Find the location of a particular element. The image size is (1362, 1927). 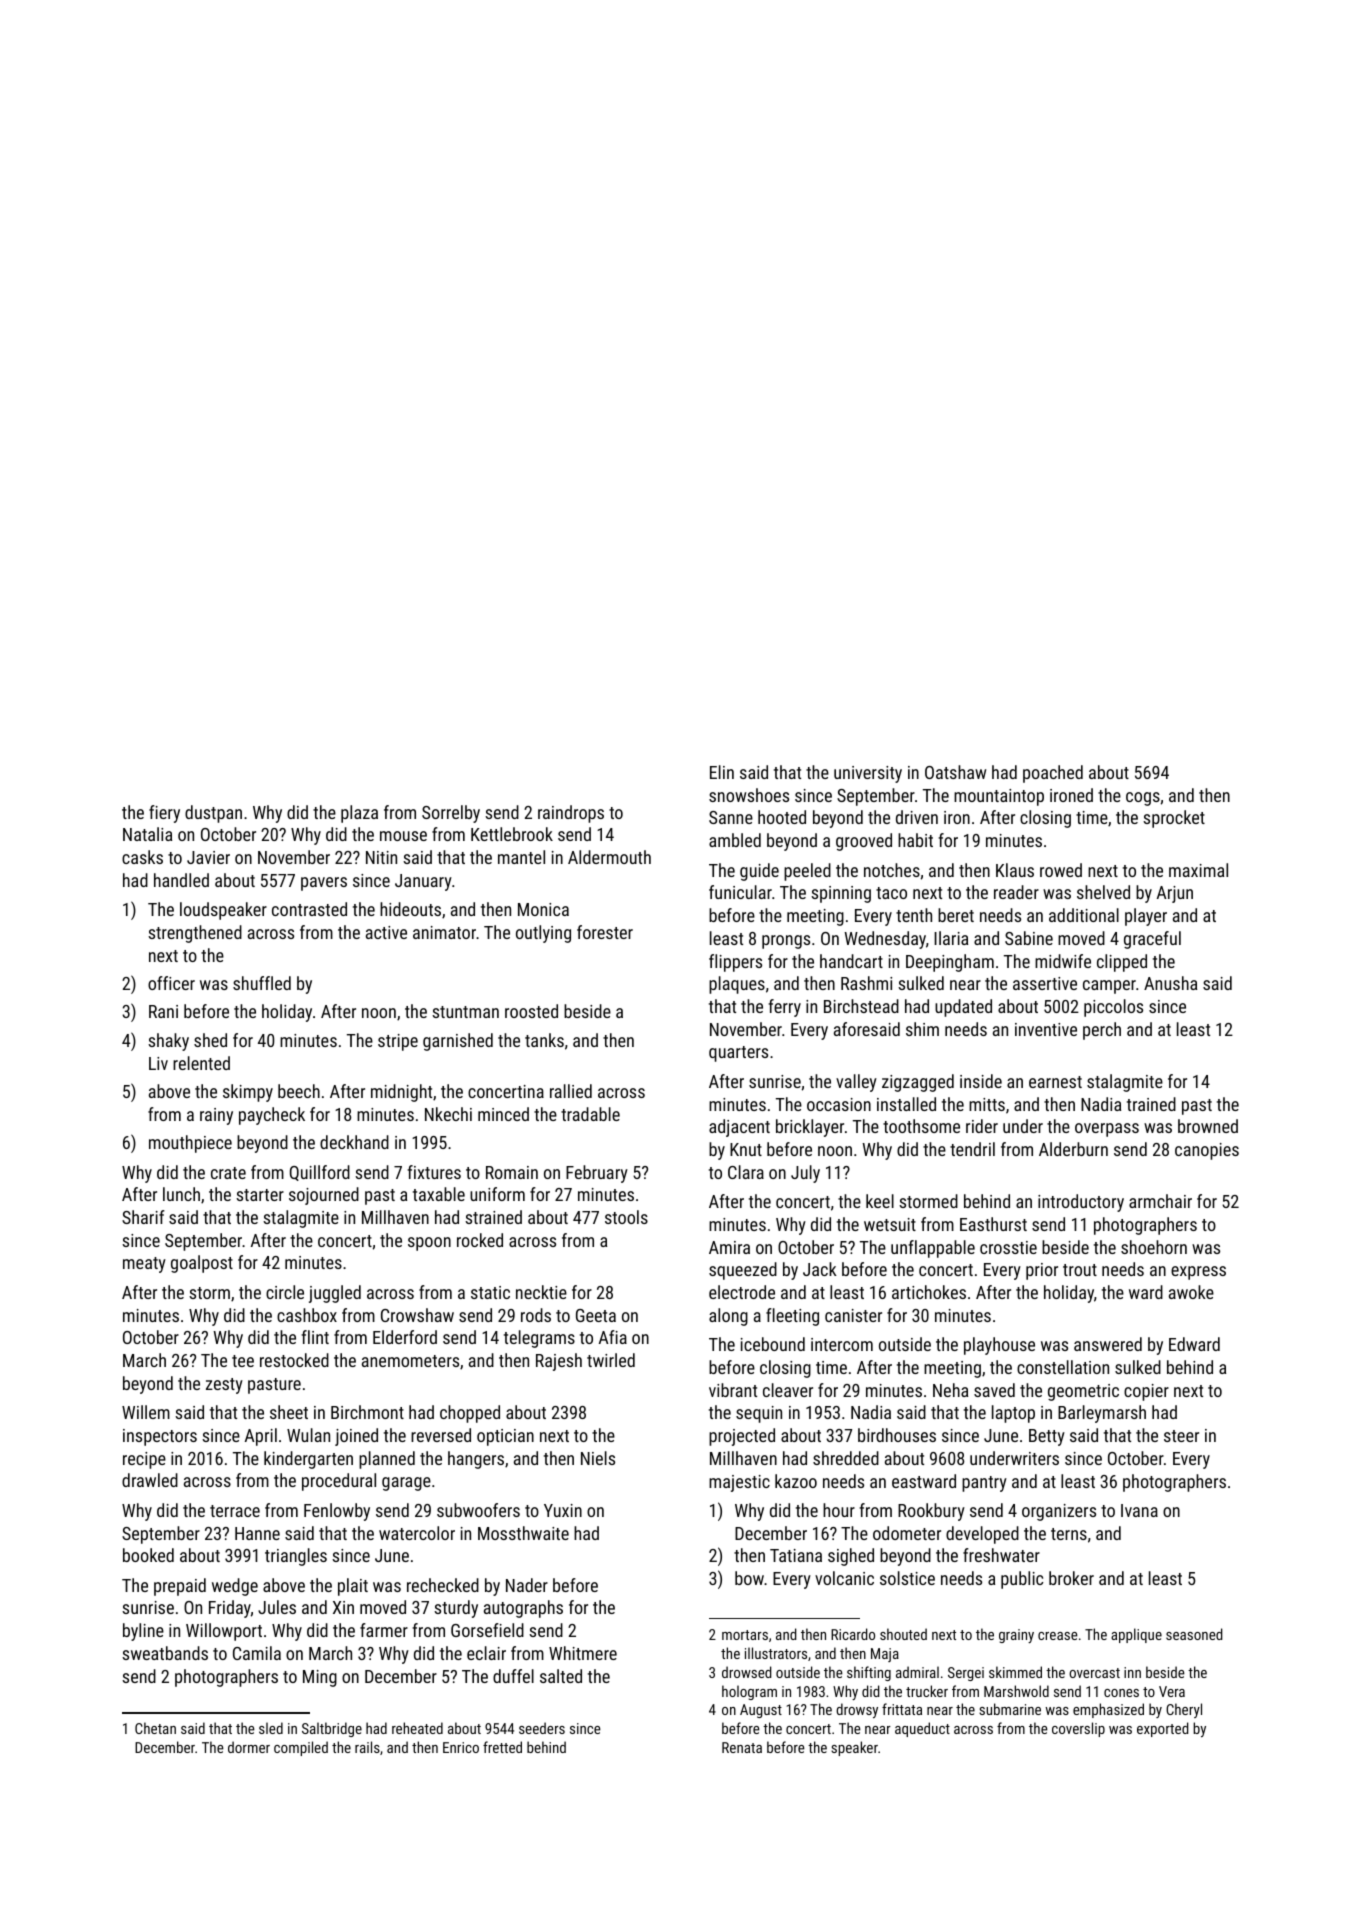

bow is located at coordinates (749, 1578).
